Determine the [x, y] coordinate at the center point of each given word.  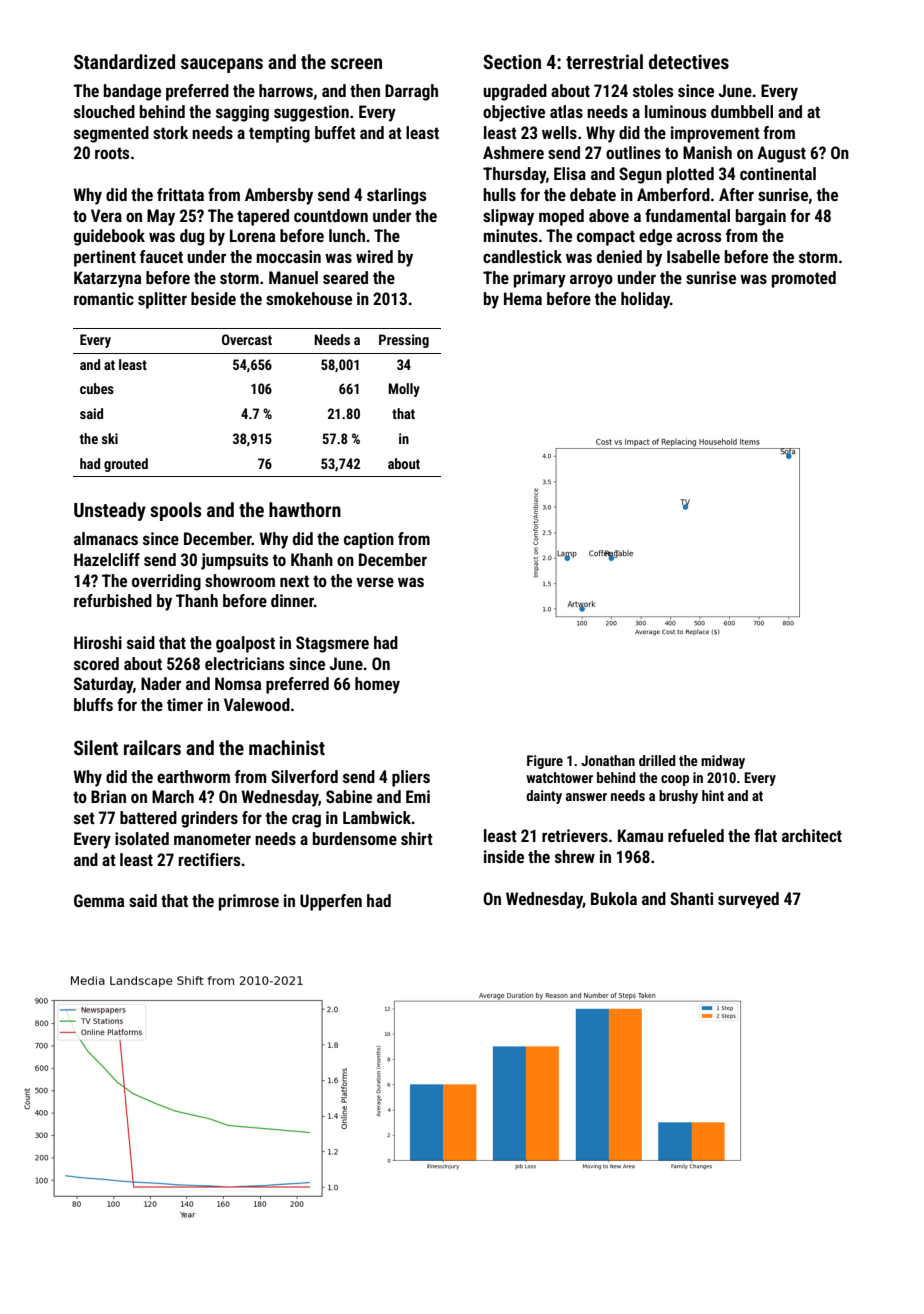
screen [356, 63]
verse [375, 582]
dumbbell [742, 111]
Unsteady [110, 511]
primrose [249, 902]
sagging [242, 113]
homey [377, 685]
